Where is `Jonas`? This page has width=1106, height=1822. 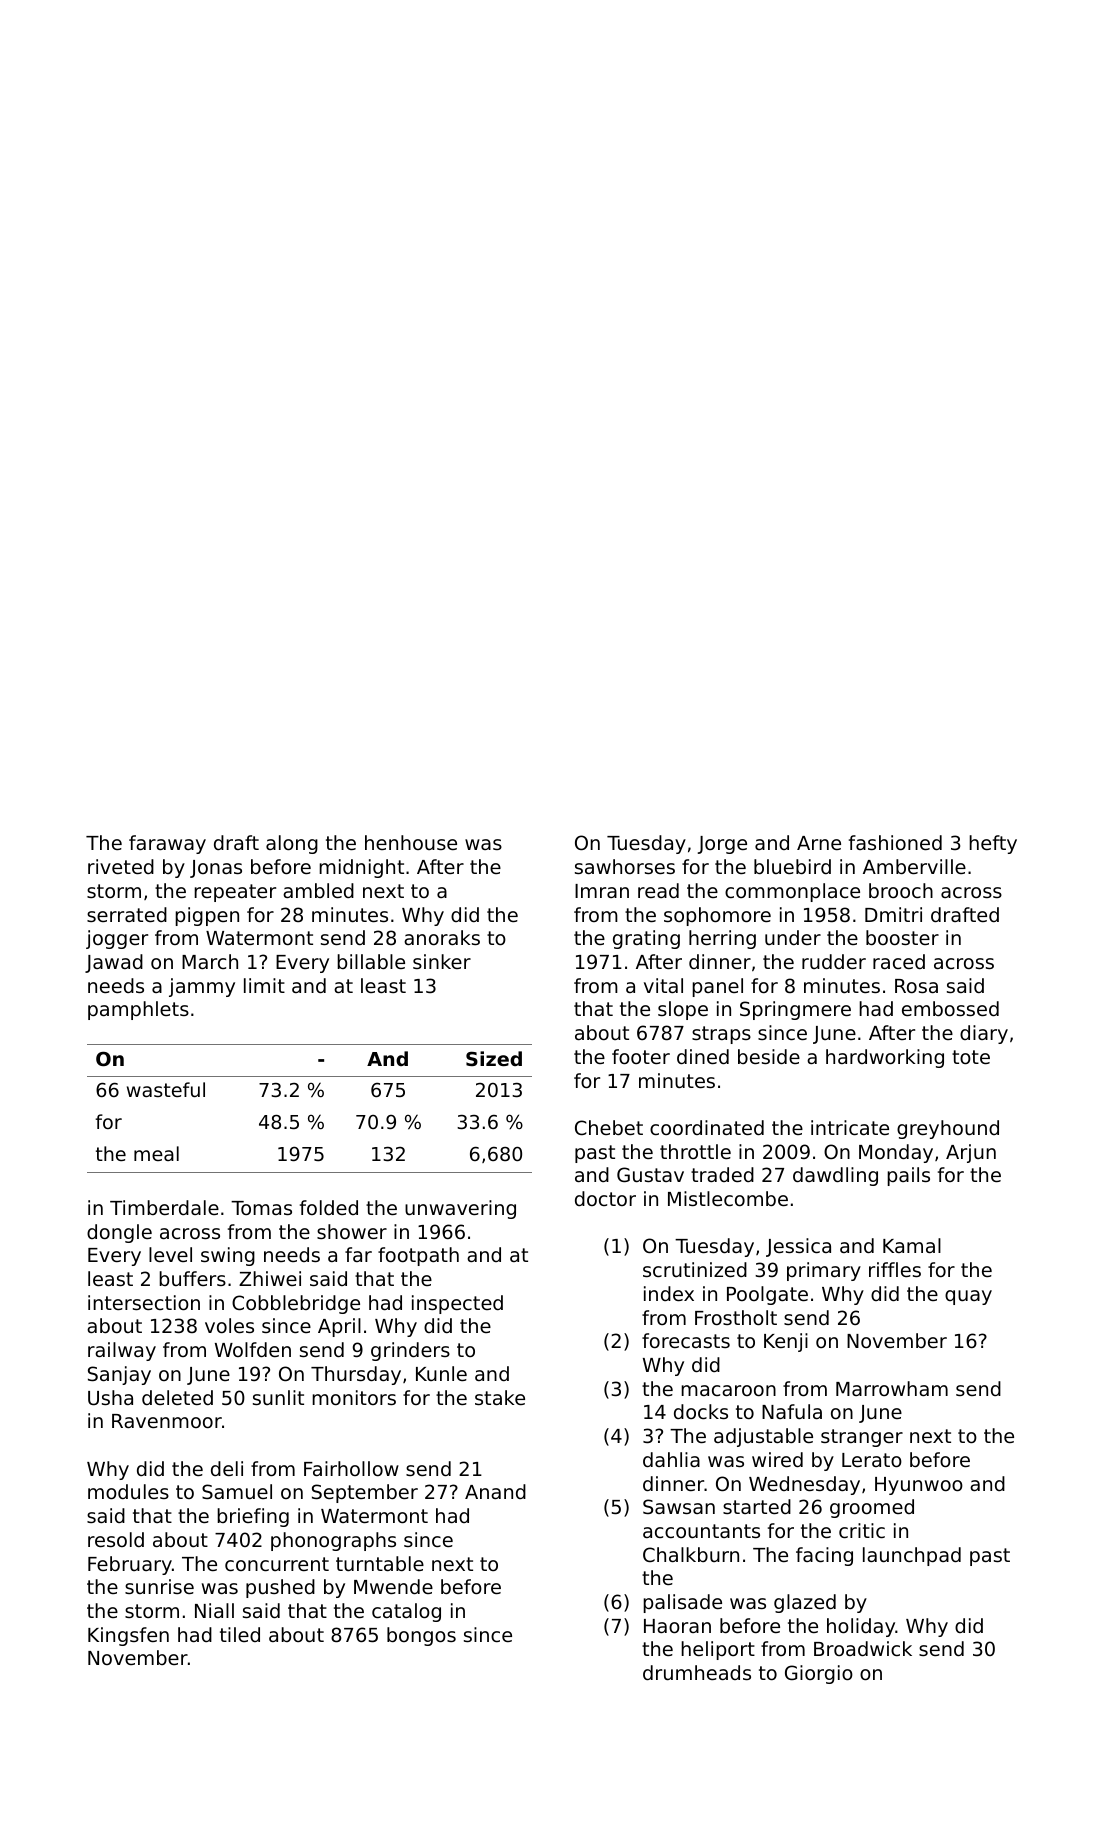 Jonas is located at coordinates (216, 869).
